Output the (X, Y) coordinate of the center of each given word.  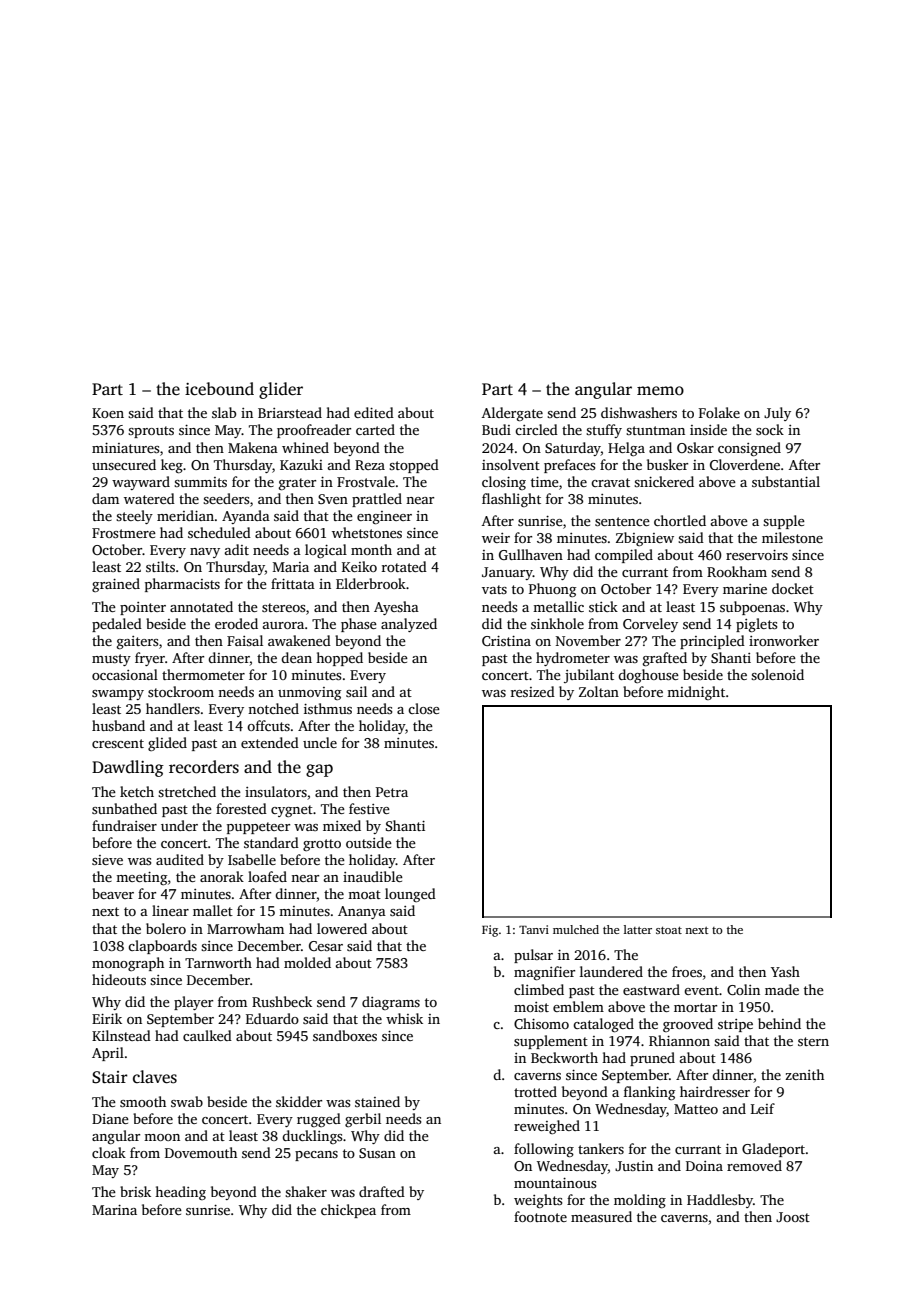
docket (793, 588)
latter (638, 929)
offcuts (268, 725)
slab (224, 412)
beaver (113, 893)
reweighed (547, 1127)
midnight (696, 693)
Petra (392, 792)
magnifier (544, 973)
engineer (384, 518)
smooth (143, 1101)
